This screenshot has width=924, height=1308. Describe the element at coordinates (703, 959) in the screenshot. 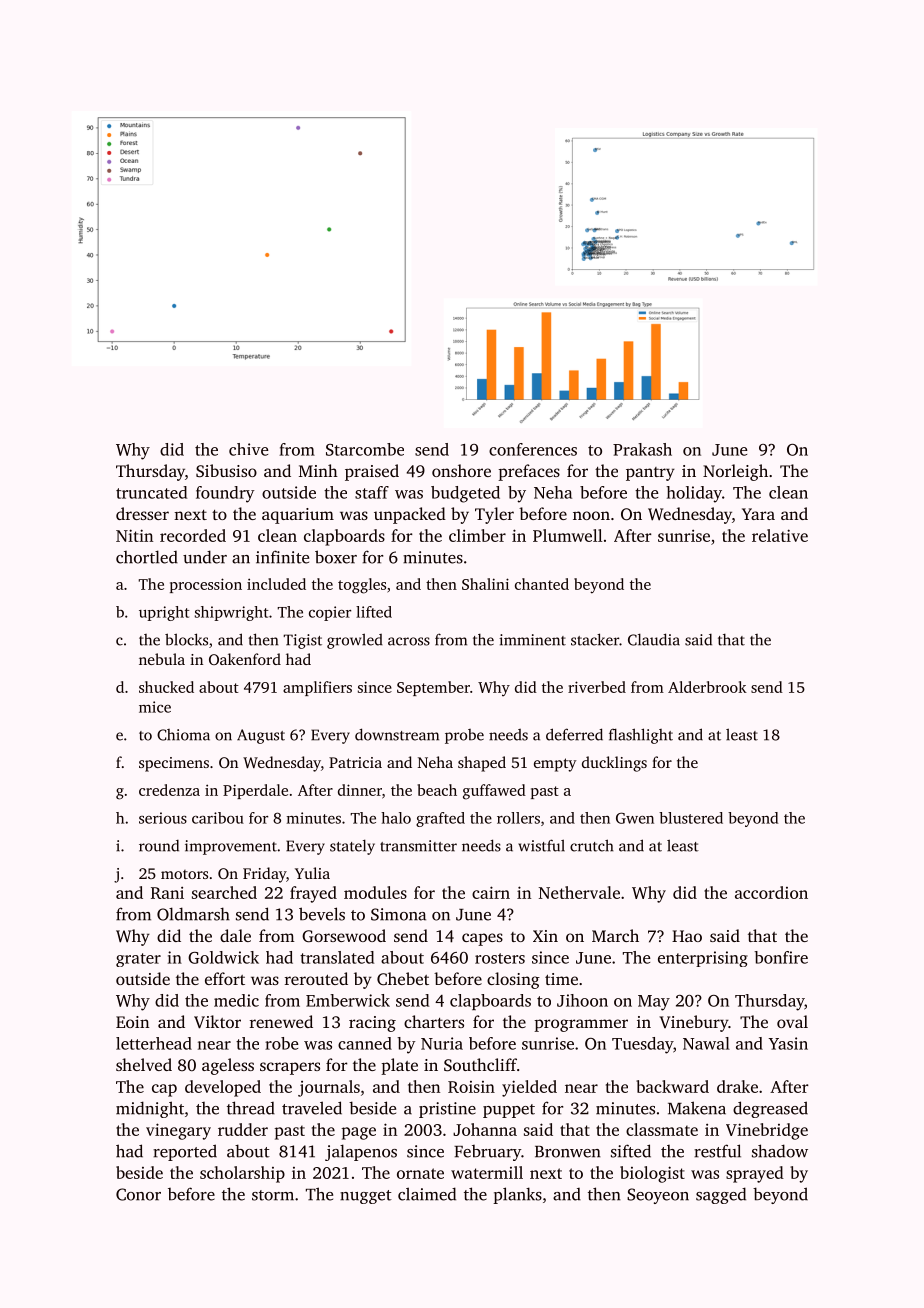

I see `enterprising` at that location.
